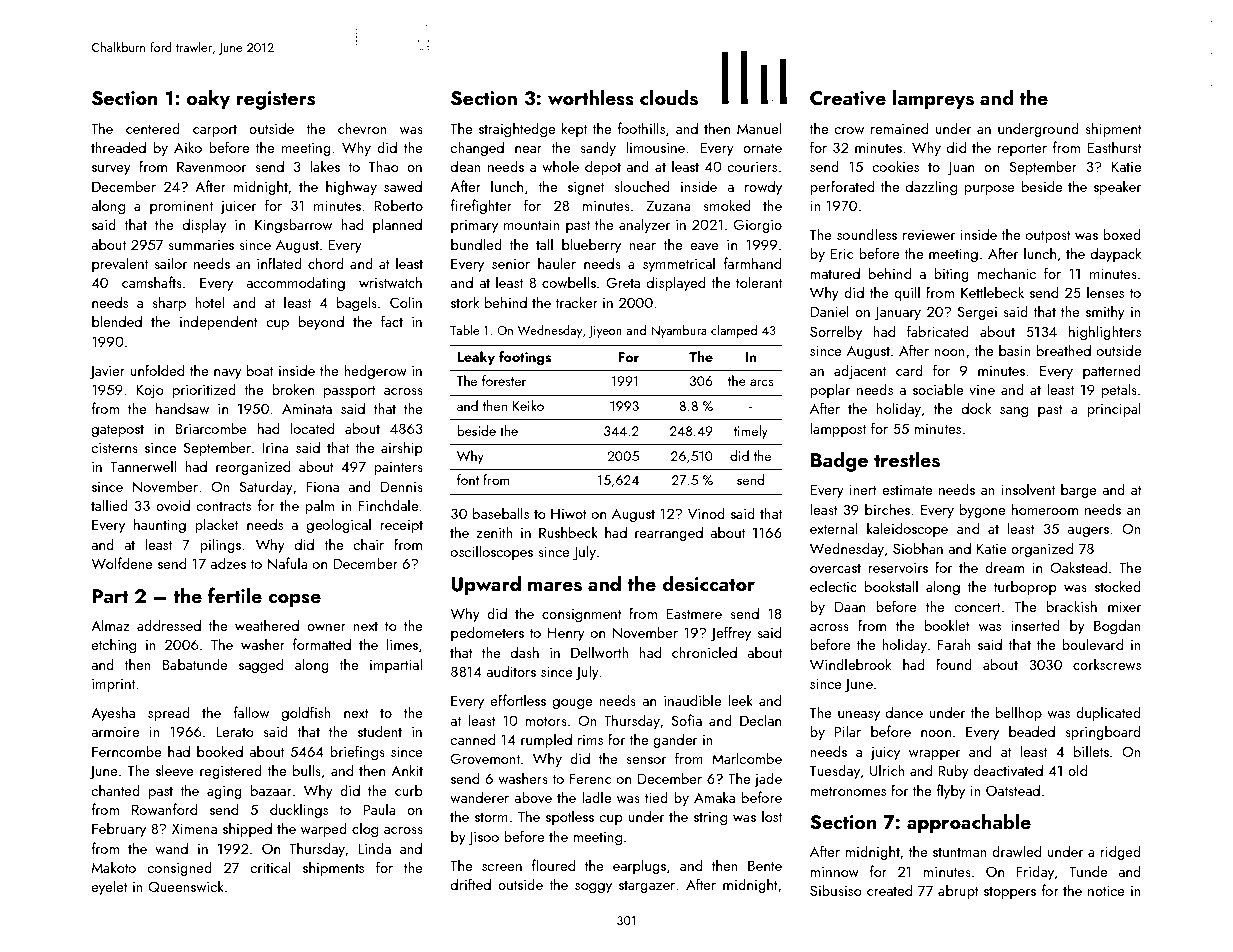 Image resolution: width=1233 pixels, height=952 pixels. I want to click on worthless, so click(591, 98).
